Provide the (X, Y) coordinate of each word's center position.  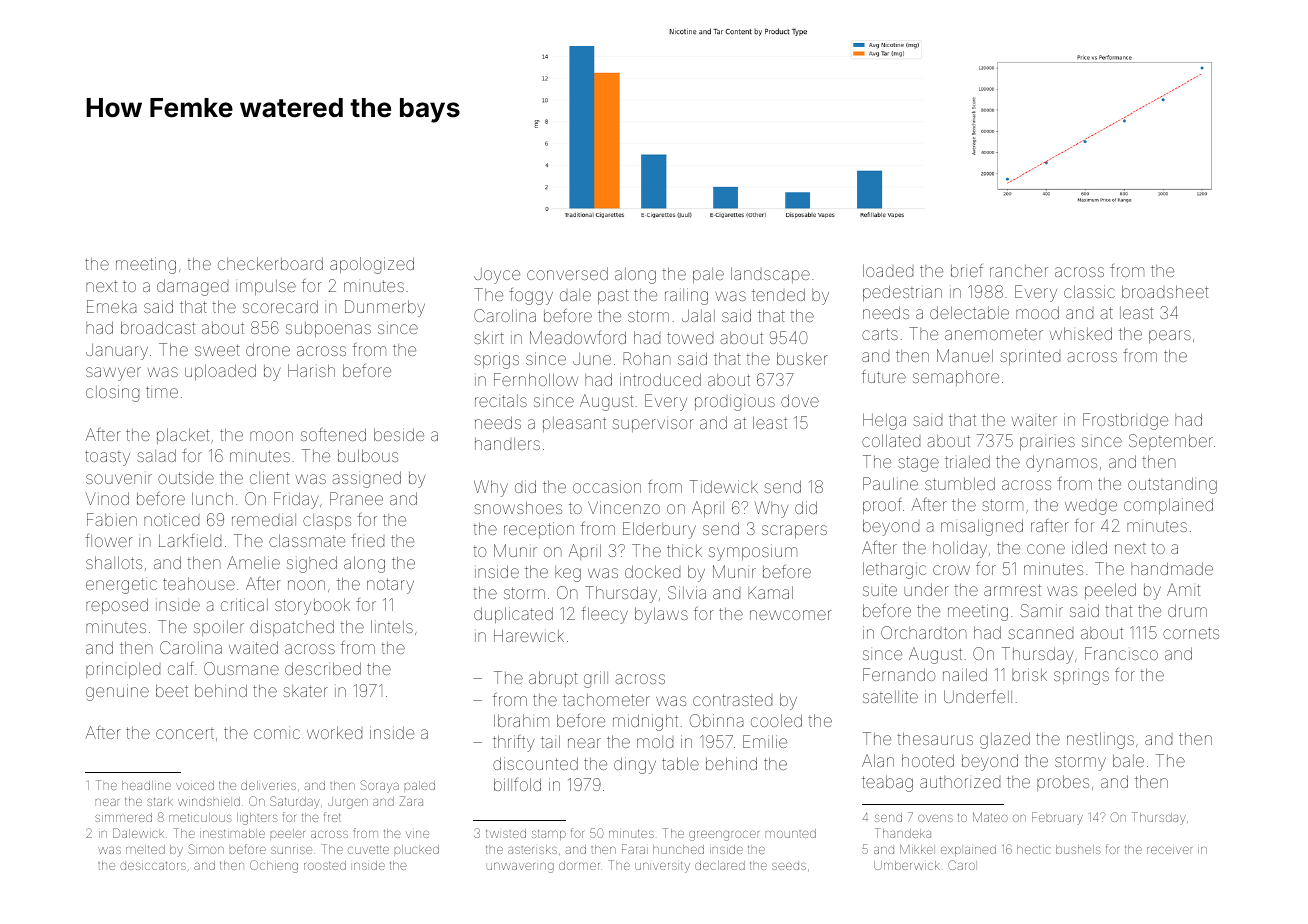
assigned (366, 479)
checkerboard (270, 263)
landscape (770, 275)
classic (1089, 291)
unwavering (520, 868)
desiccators (153, 866)
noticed (171, 519)
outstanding (1172, 485)
